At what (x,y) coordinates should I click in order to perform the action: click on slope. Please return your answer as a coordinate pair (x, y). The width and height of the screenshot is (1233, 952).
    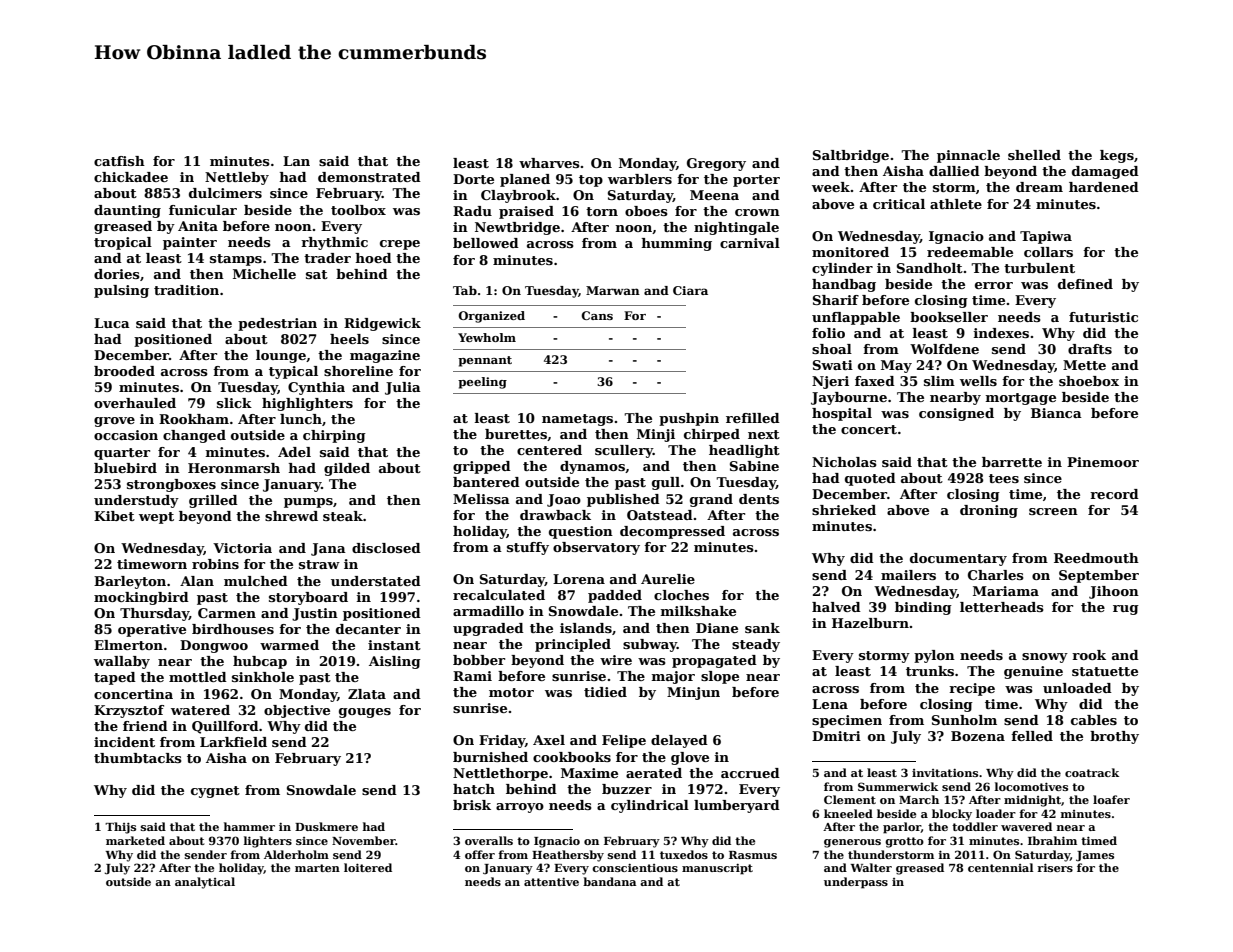
    Looking at the image, I should click on (720, 677).
